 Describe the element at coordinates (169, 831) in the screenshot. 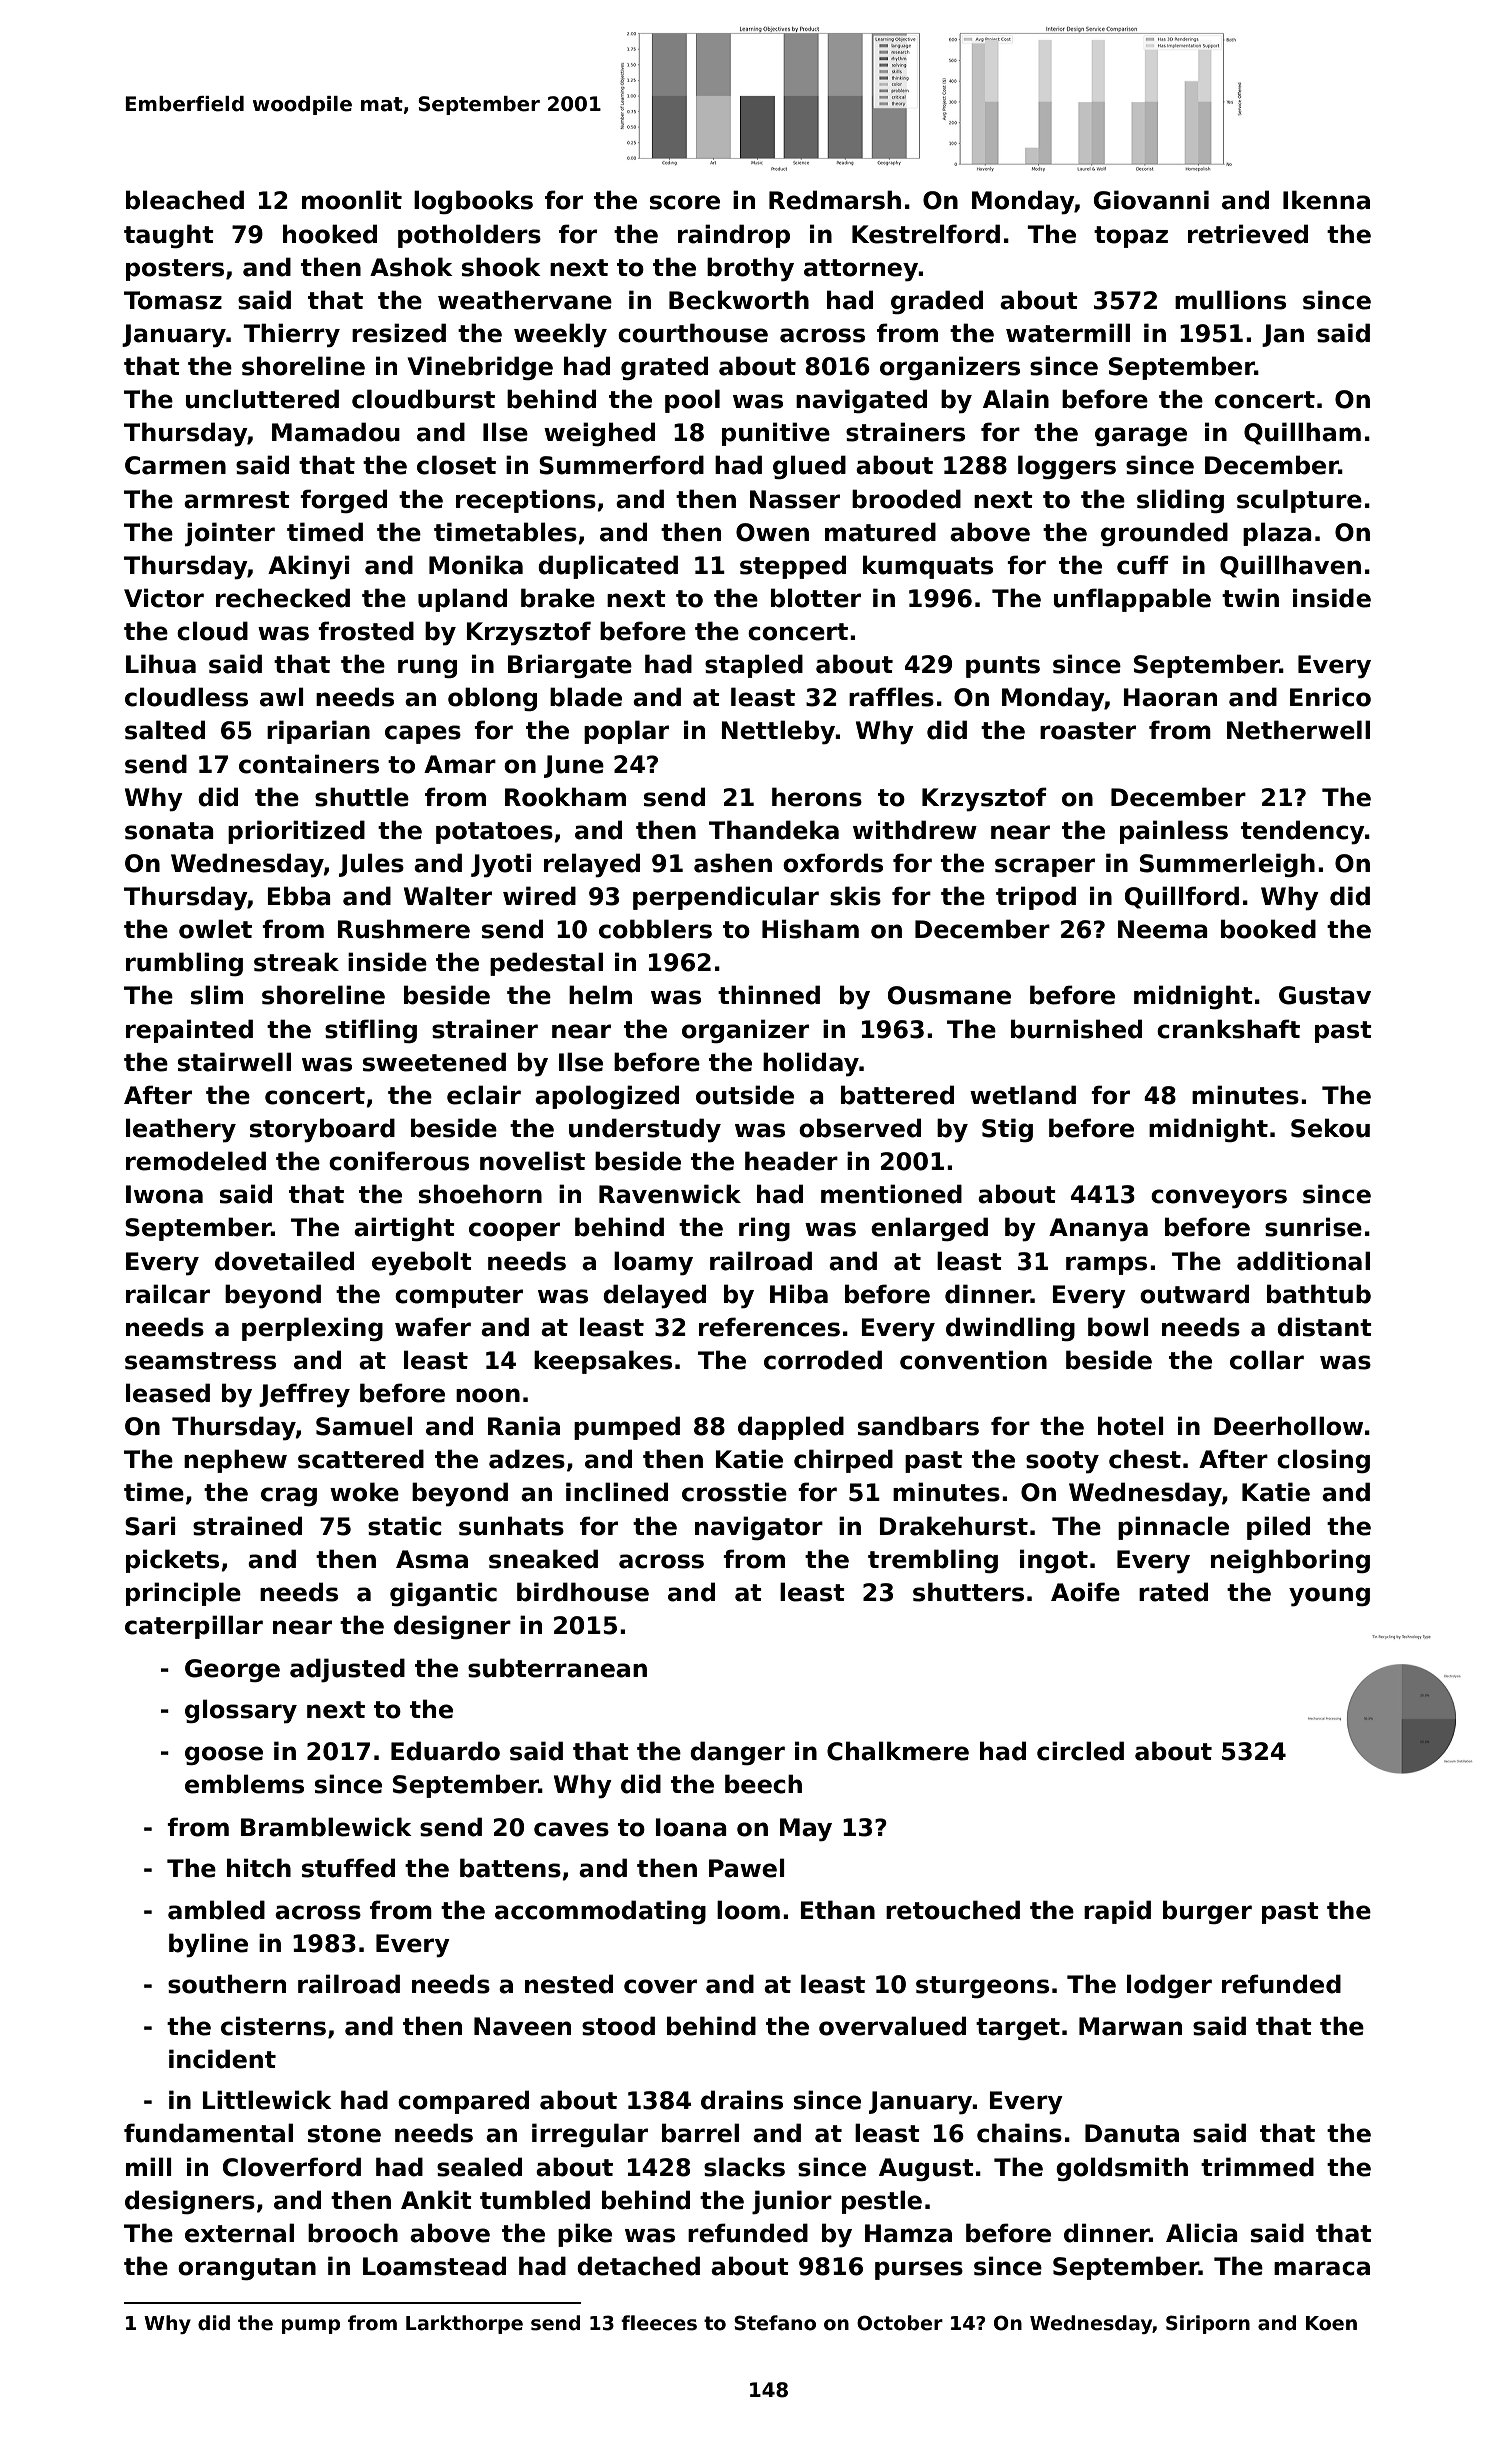

I see `sonata` at that location.
